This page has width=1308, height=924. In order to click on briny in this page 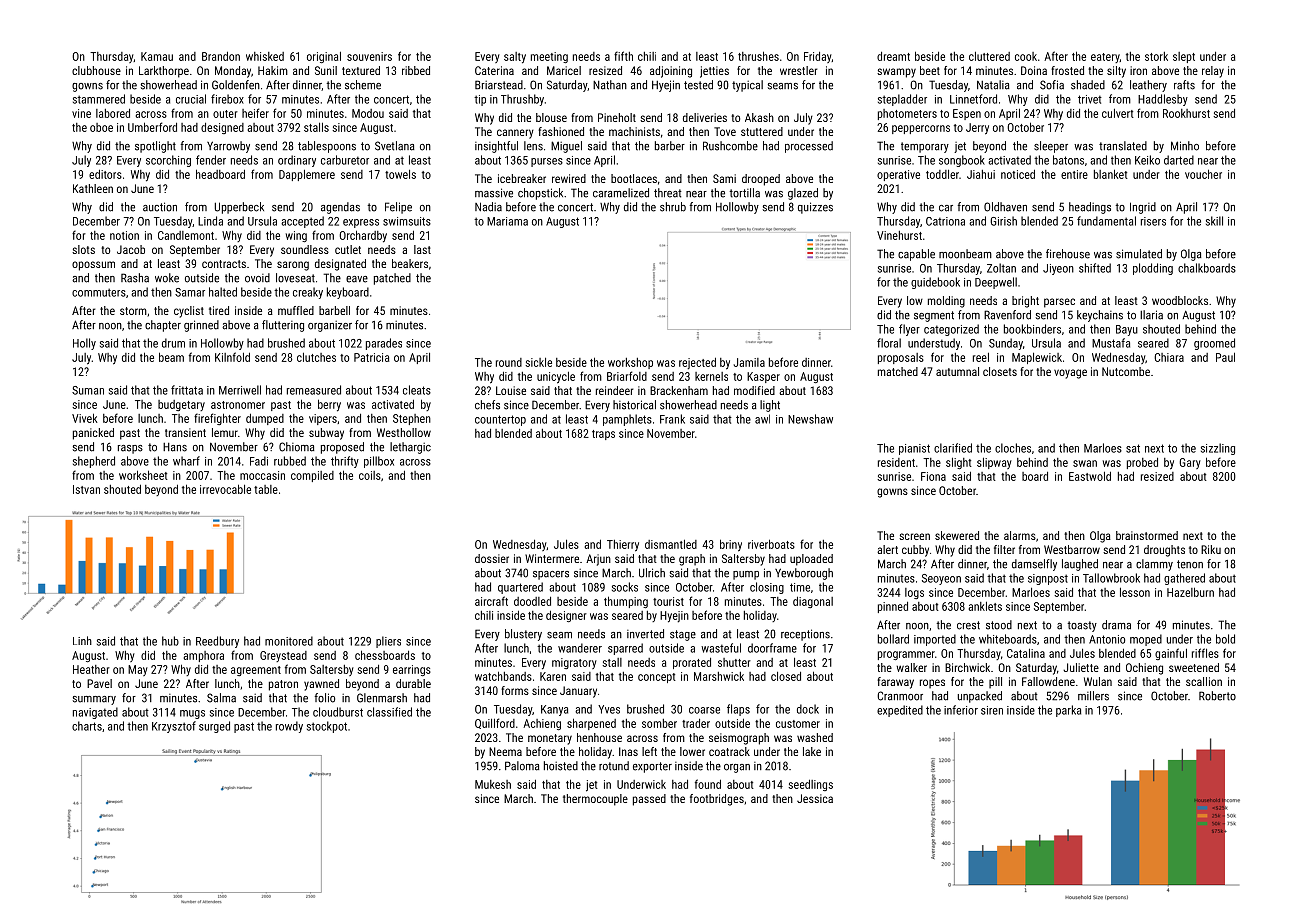, I will do `click(731, 545)`.
